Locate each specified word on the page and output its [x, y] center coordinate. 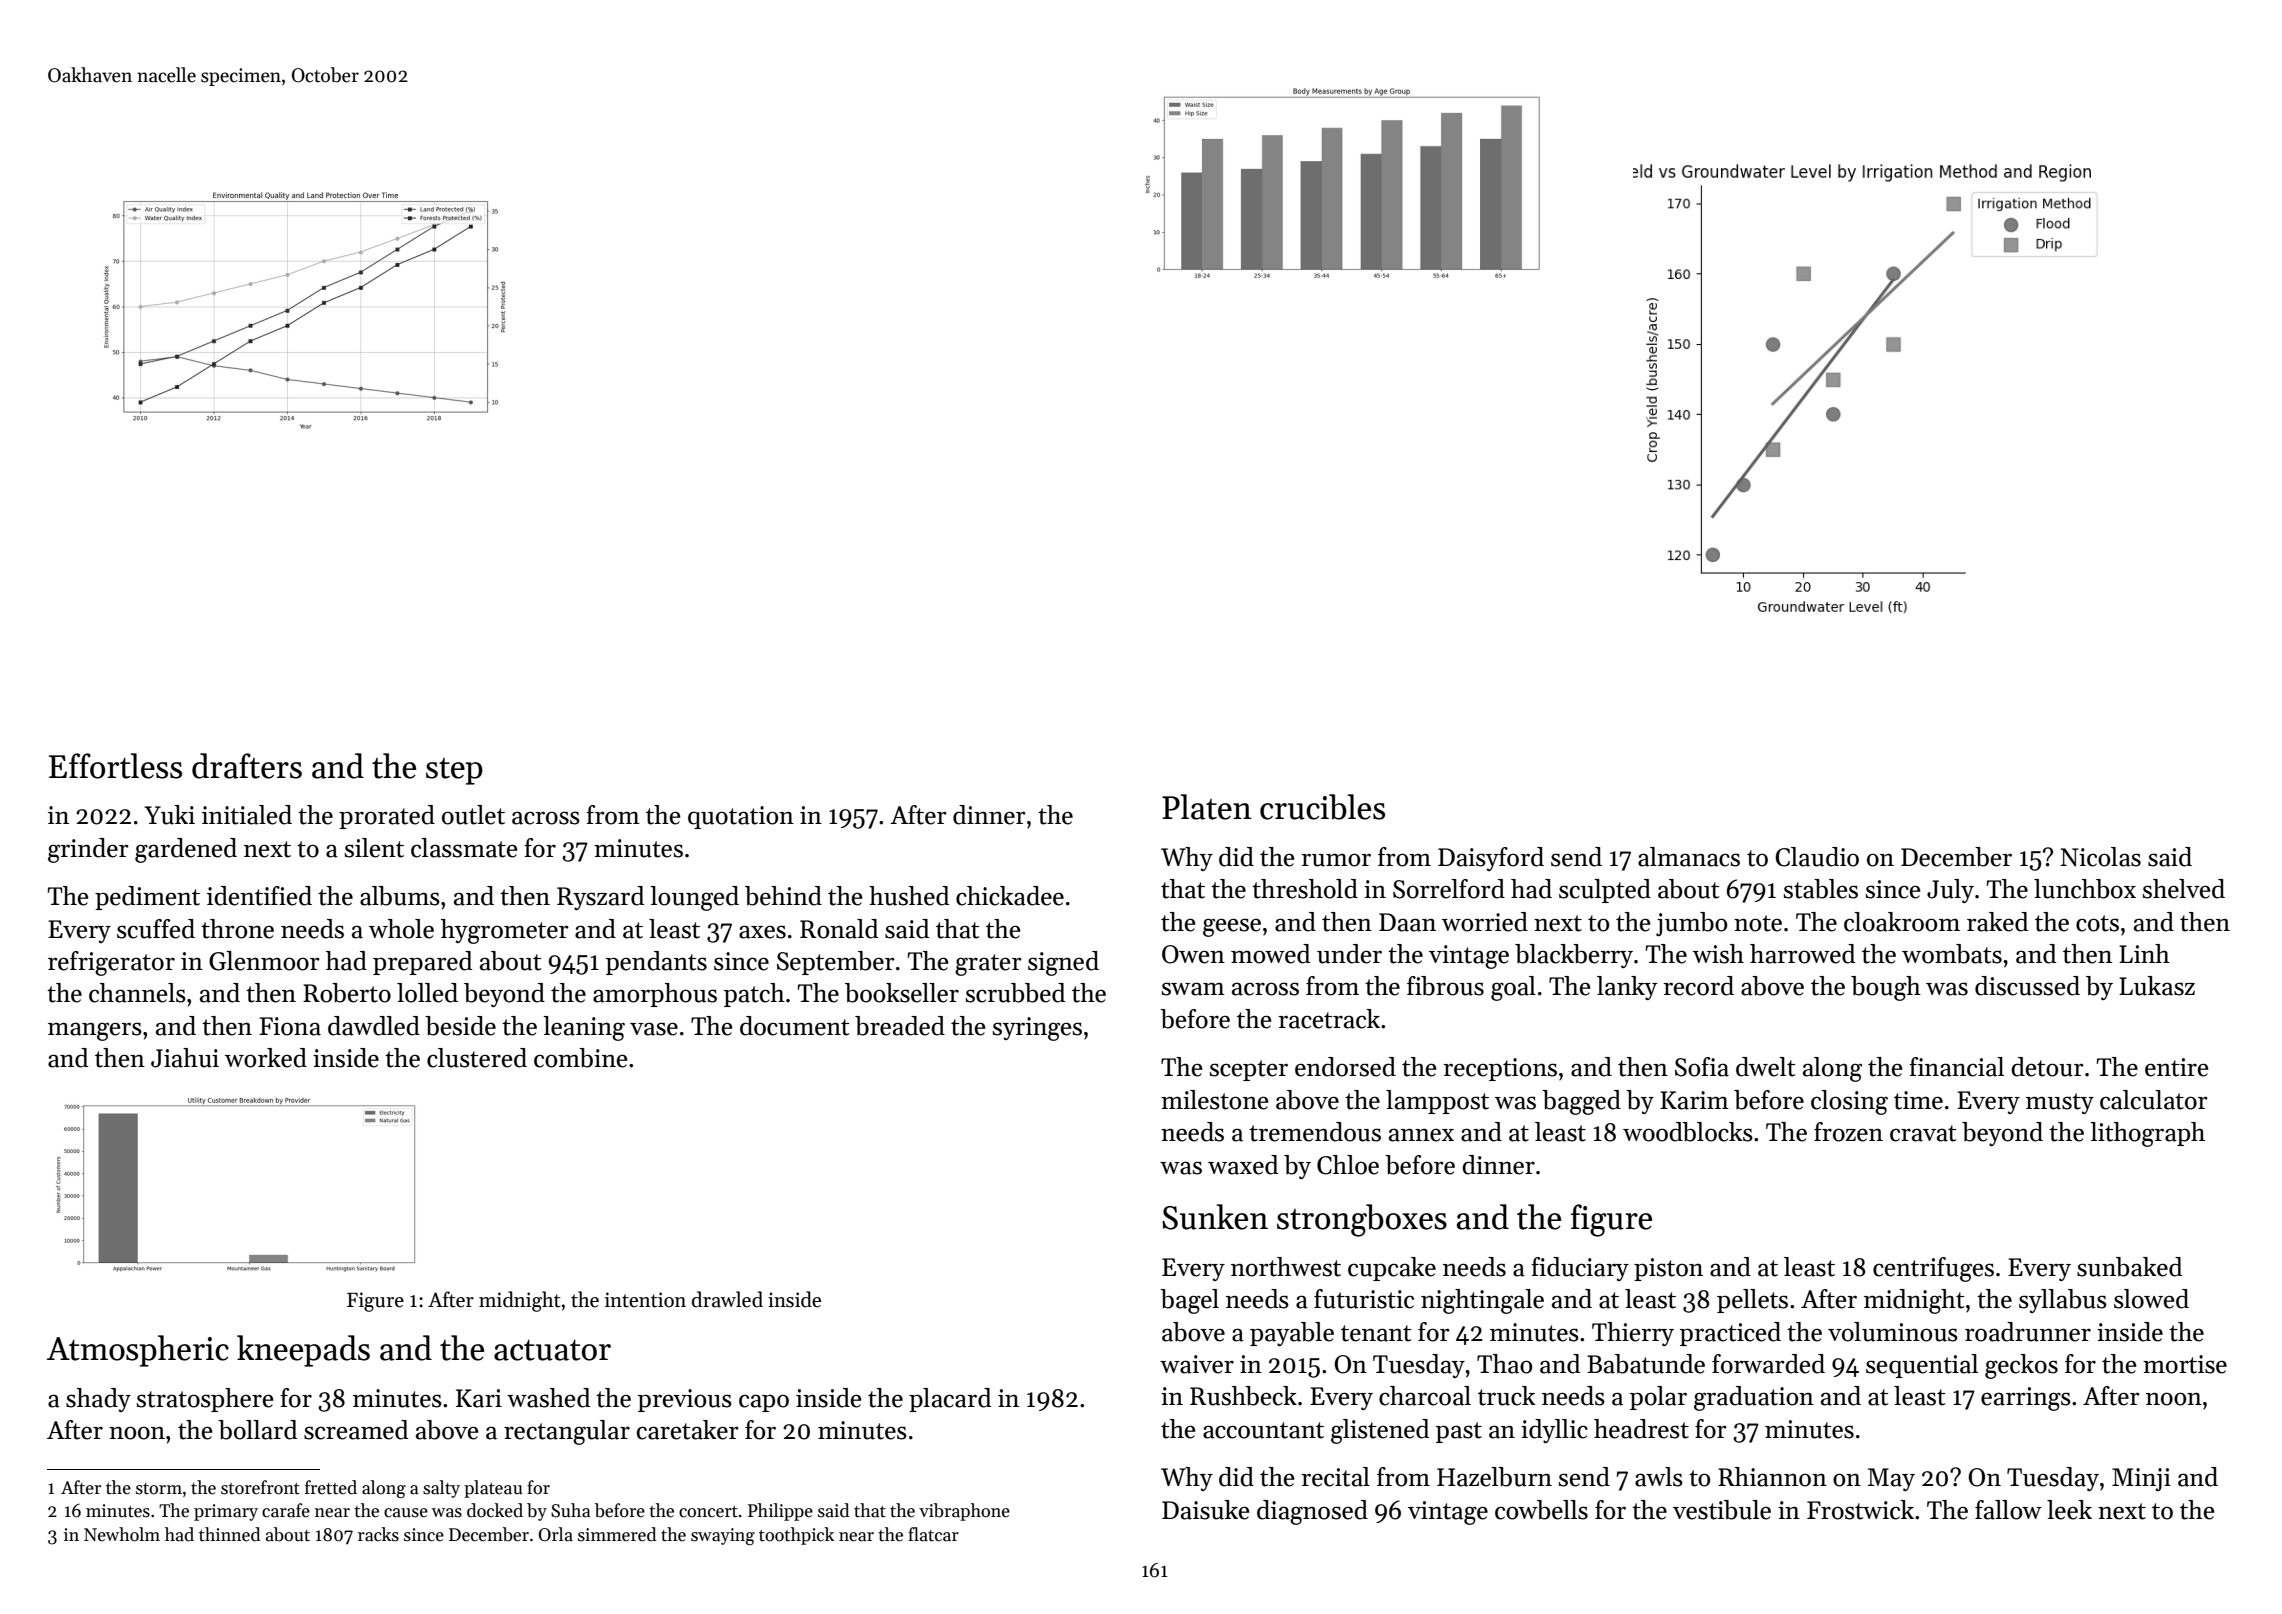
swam [1193, 989]
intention [645, 1300]
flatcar [933, 1534]
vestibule [1722, 1510]
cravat [1923, 1133]
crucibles [1322, 807]
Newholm [122, 1534]
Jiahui [185, 1058]
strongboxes [1362, 1220]
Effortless [115, 766]
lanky [1627, 988]
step [454, 771]
